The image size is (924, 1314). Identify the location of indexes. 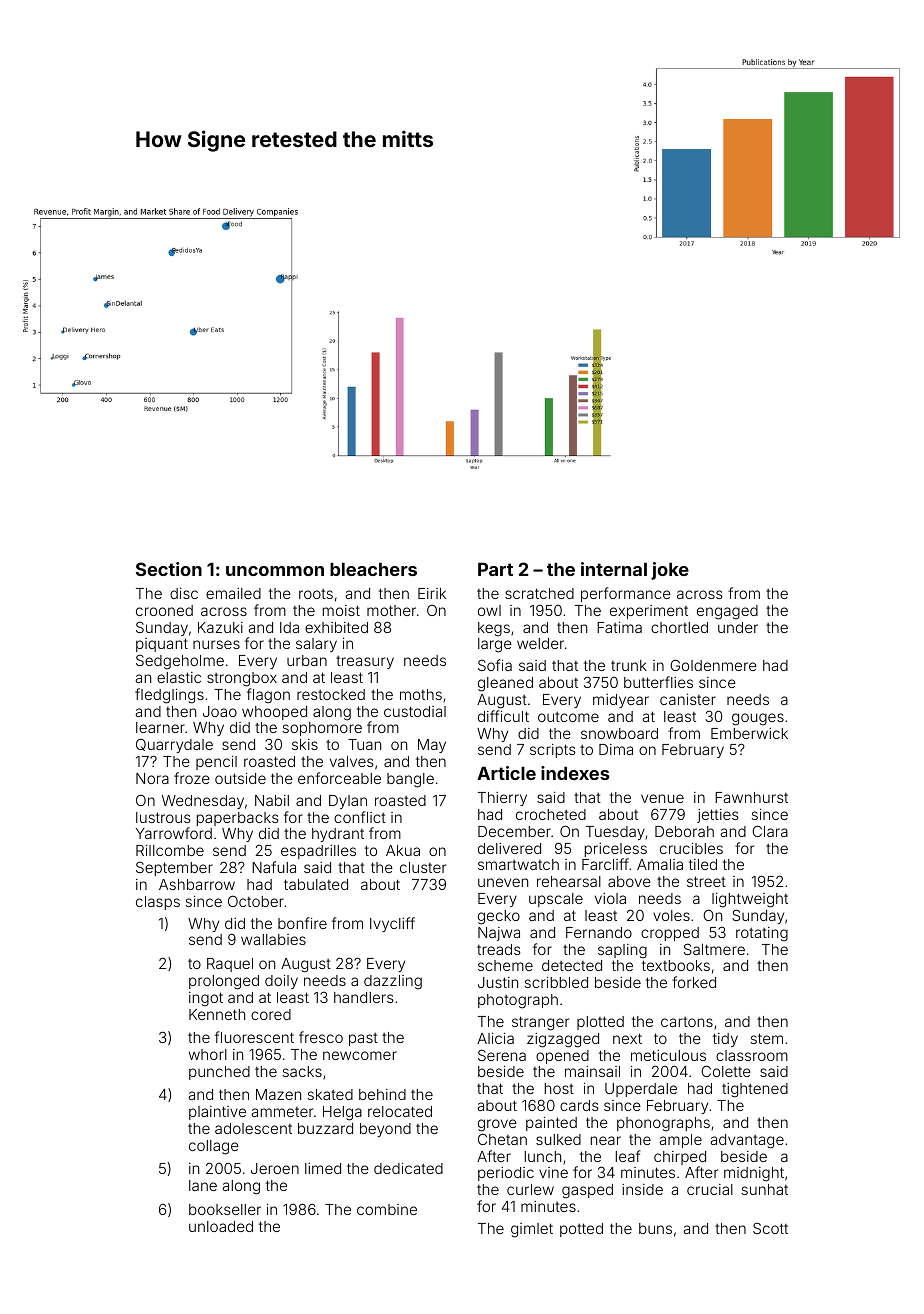
(575, 773).
